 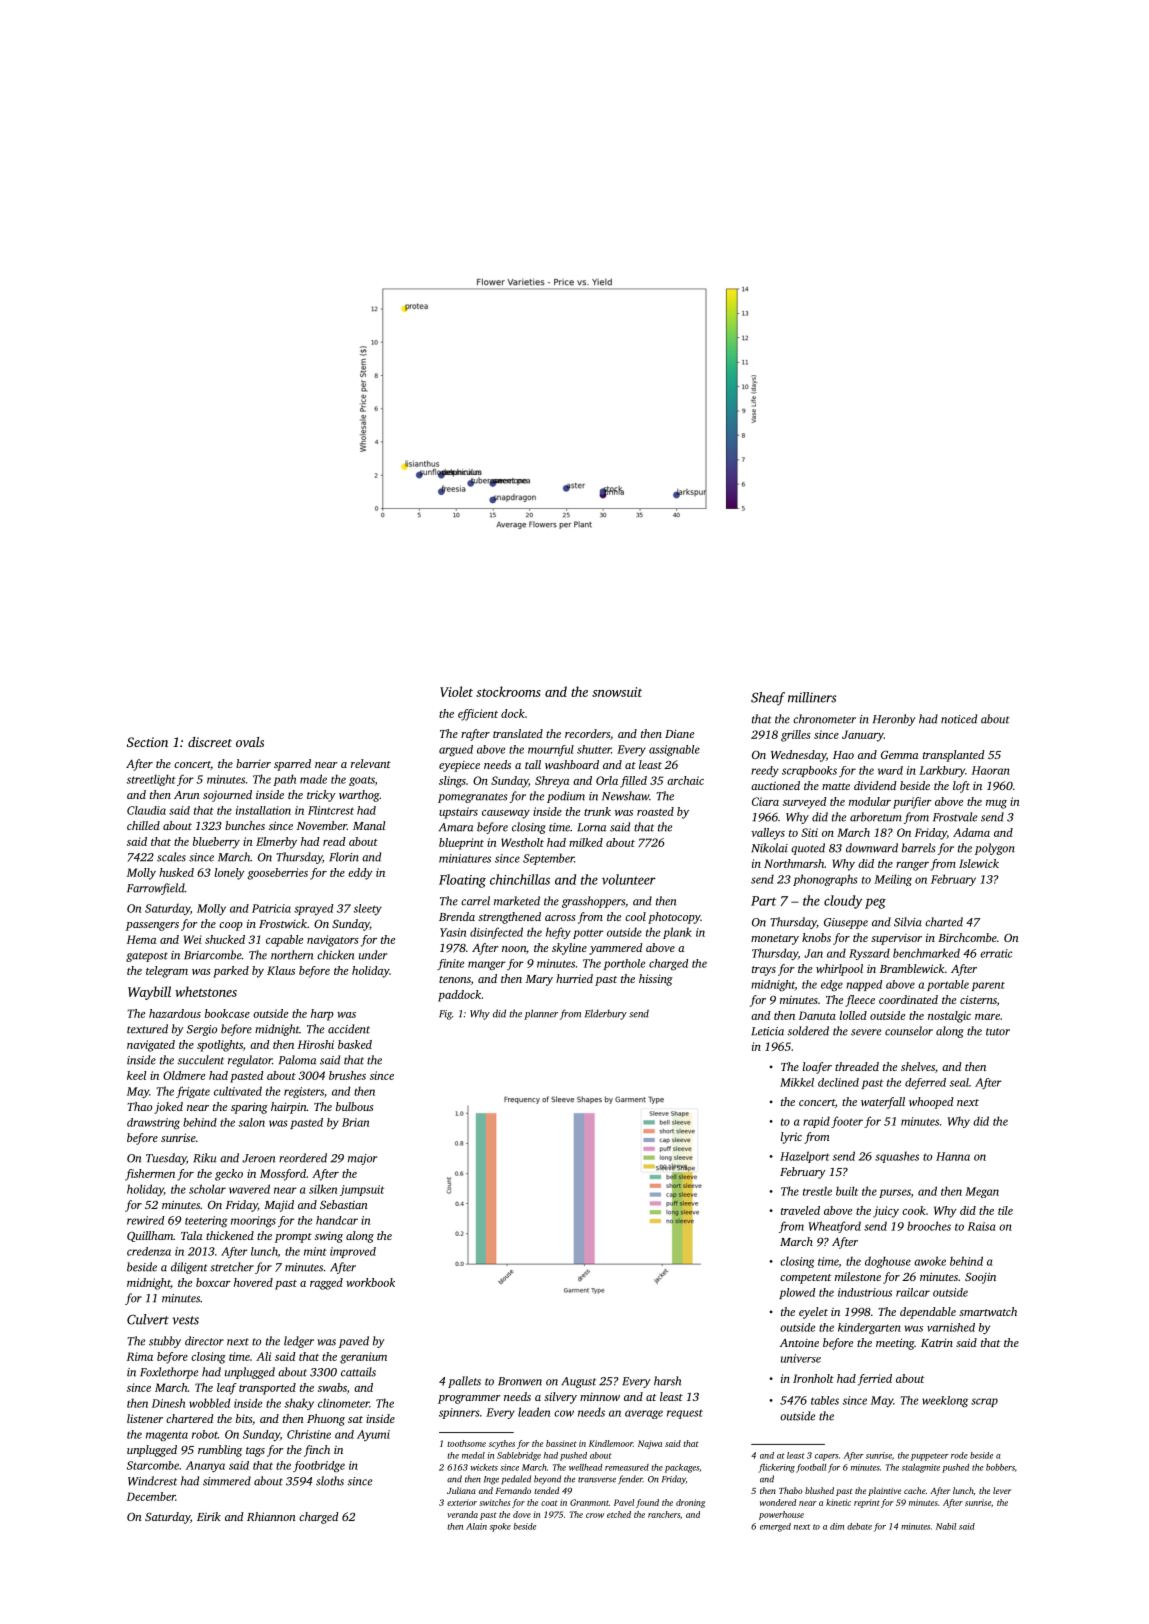 What do you see at coordinates (369, 825) in the image?
I see `Manal` at bounding box center [369, 825].
